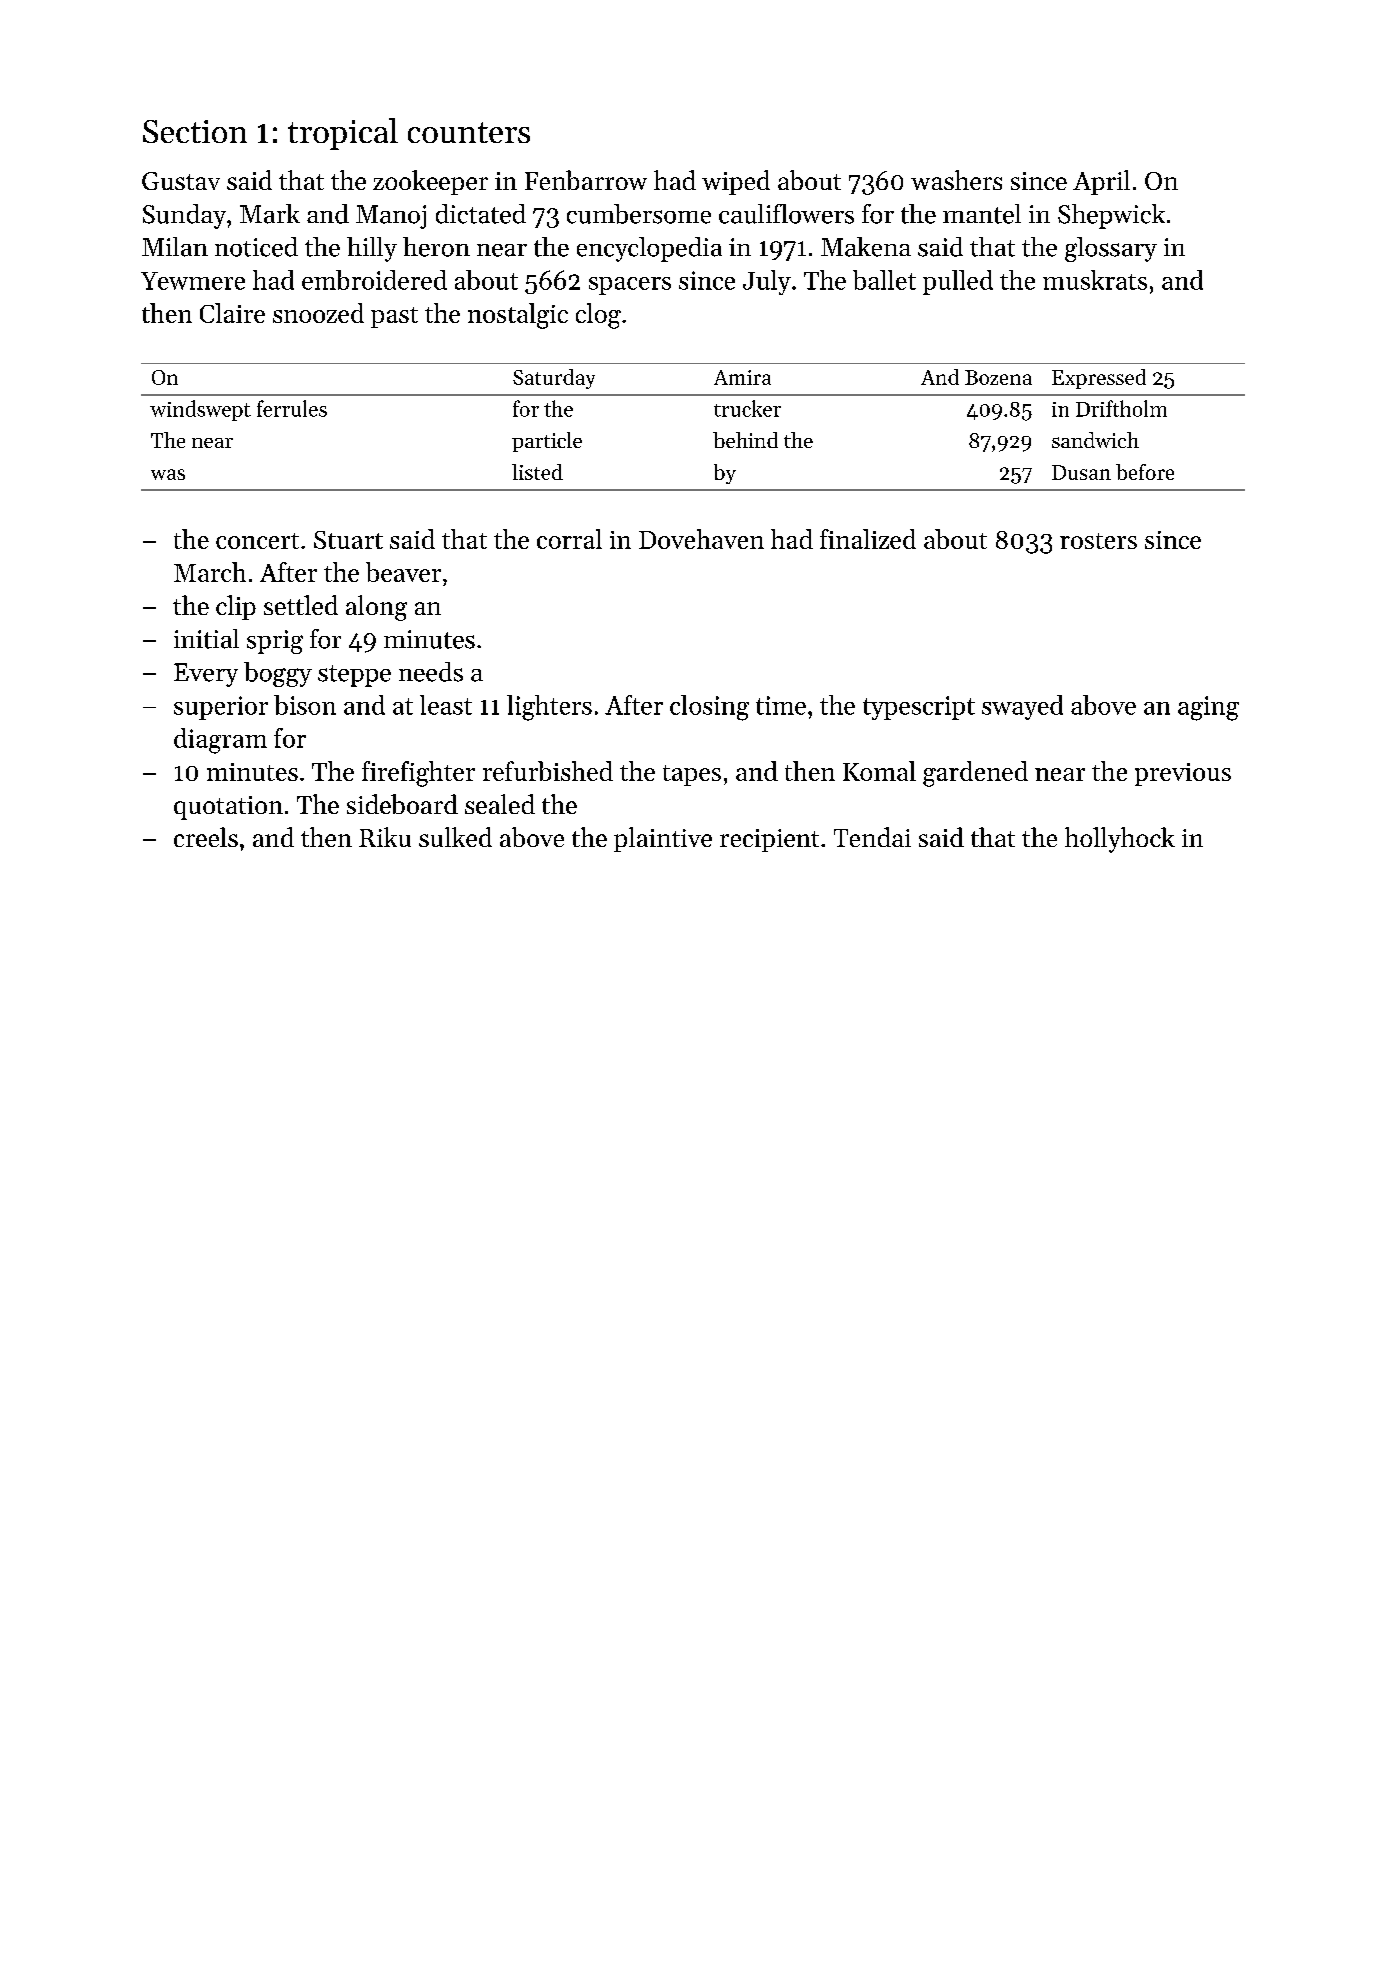 This screenshot has height=1969, width=1386. I want to click on hollyhock, so click(1120, 840).
